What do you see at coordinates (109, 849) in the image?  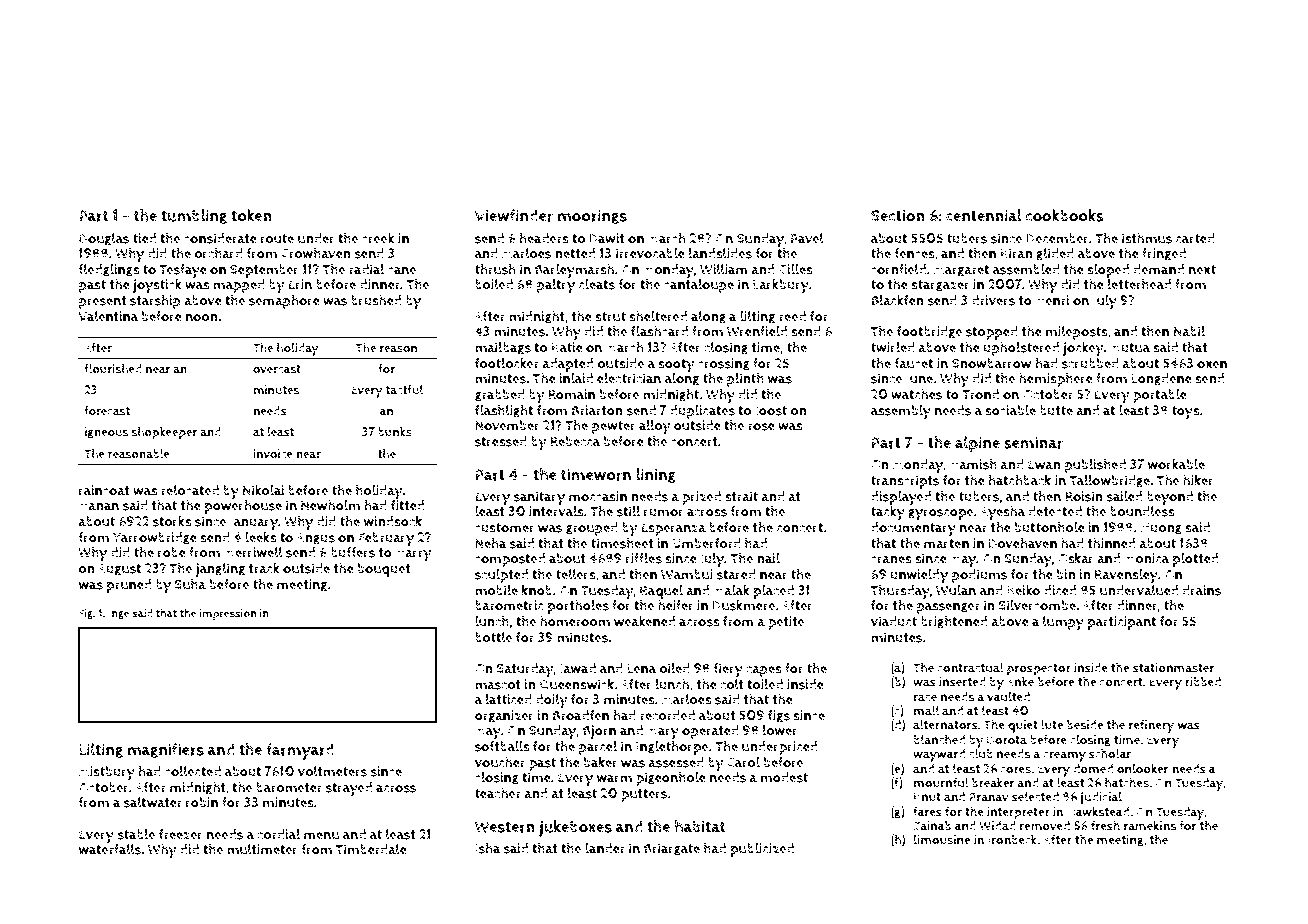 I see `waterfalls` at bounding box center [109, 849].
